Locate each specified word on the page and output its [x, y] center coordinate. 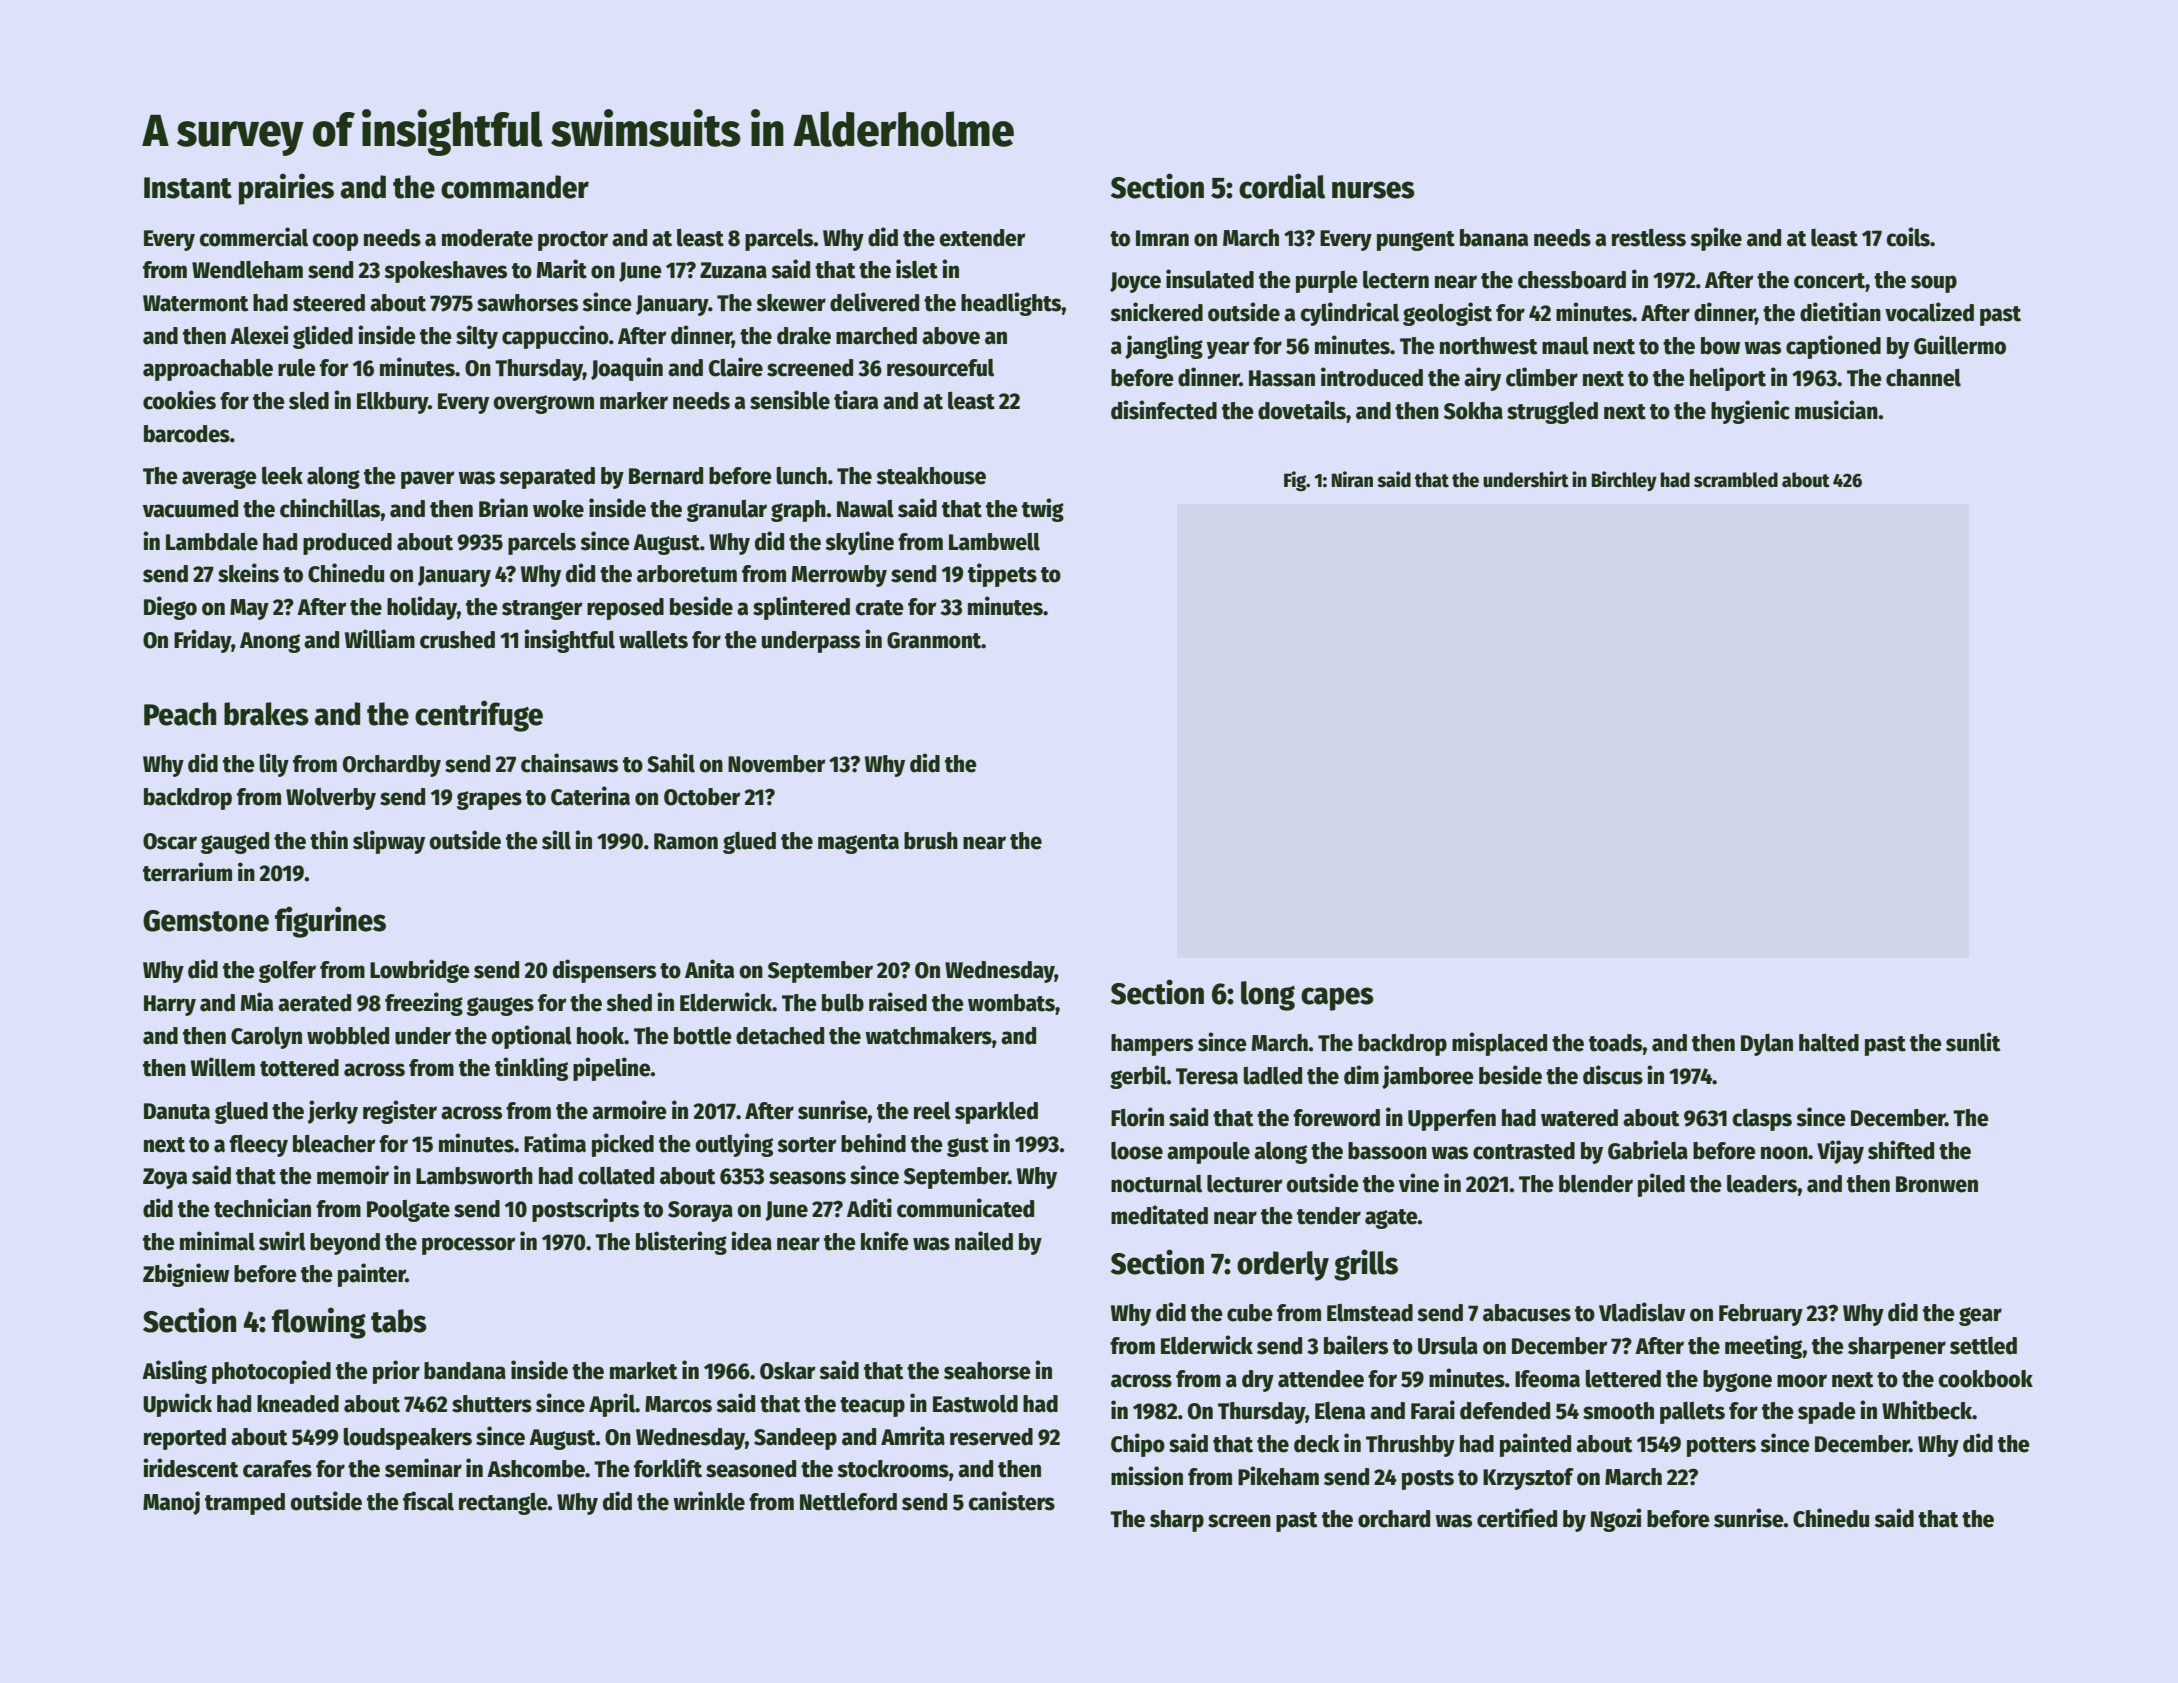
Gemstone [206, 921]
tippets [1002, 575]
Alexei [259, 335]
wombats [1011, 1003]
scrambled [1736, 480]
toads [1616, 1043]
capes [1337, 999]
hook [600, 1036]
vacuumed [190, 509]
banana [1494, 238]
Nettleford [848, 1502]
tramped [245, 1504]
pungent [1416, 241]
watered [1579, 1118]
